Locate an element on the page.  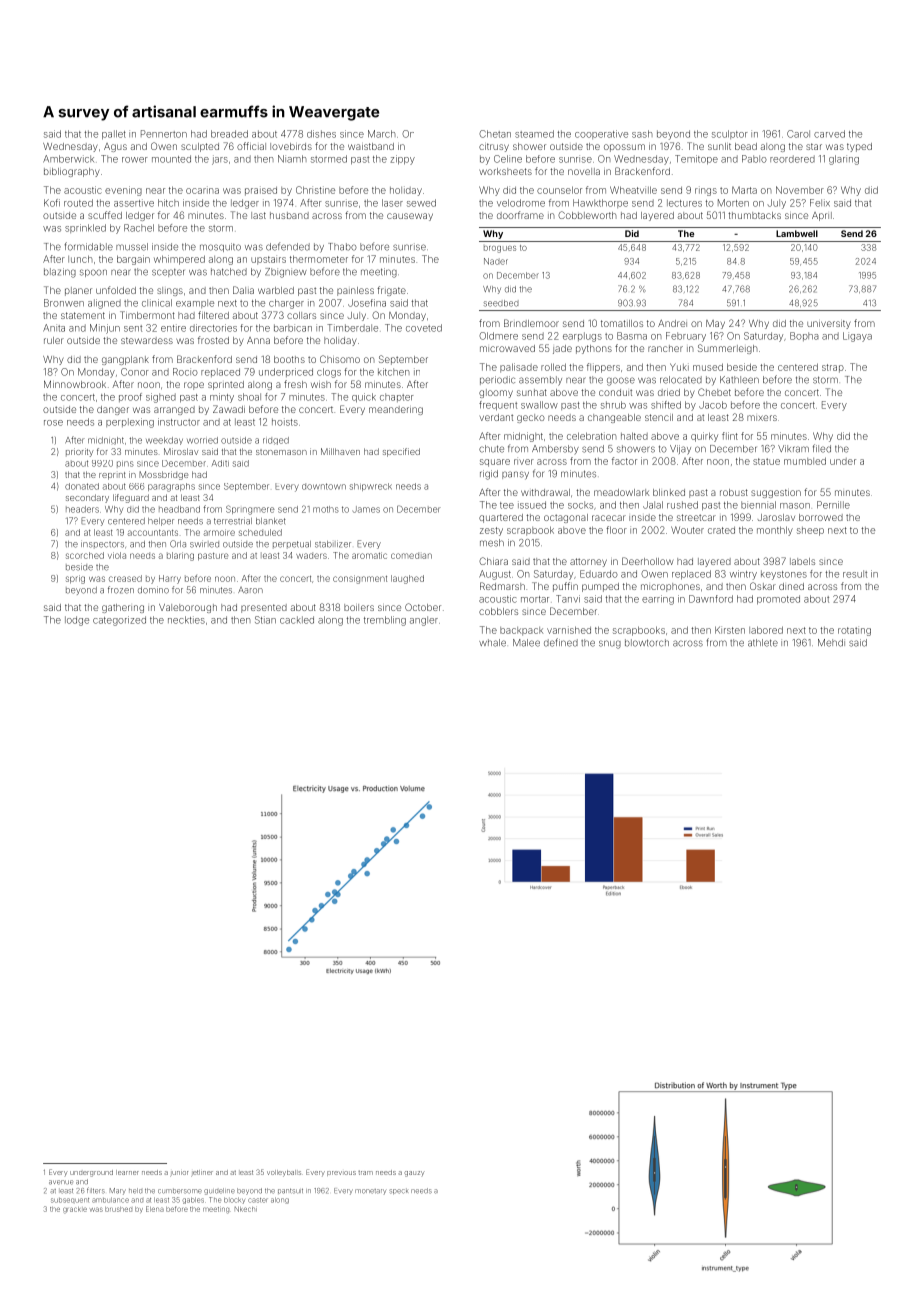
previous is located at coordinates (341, 1173).
